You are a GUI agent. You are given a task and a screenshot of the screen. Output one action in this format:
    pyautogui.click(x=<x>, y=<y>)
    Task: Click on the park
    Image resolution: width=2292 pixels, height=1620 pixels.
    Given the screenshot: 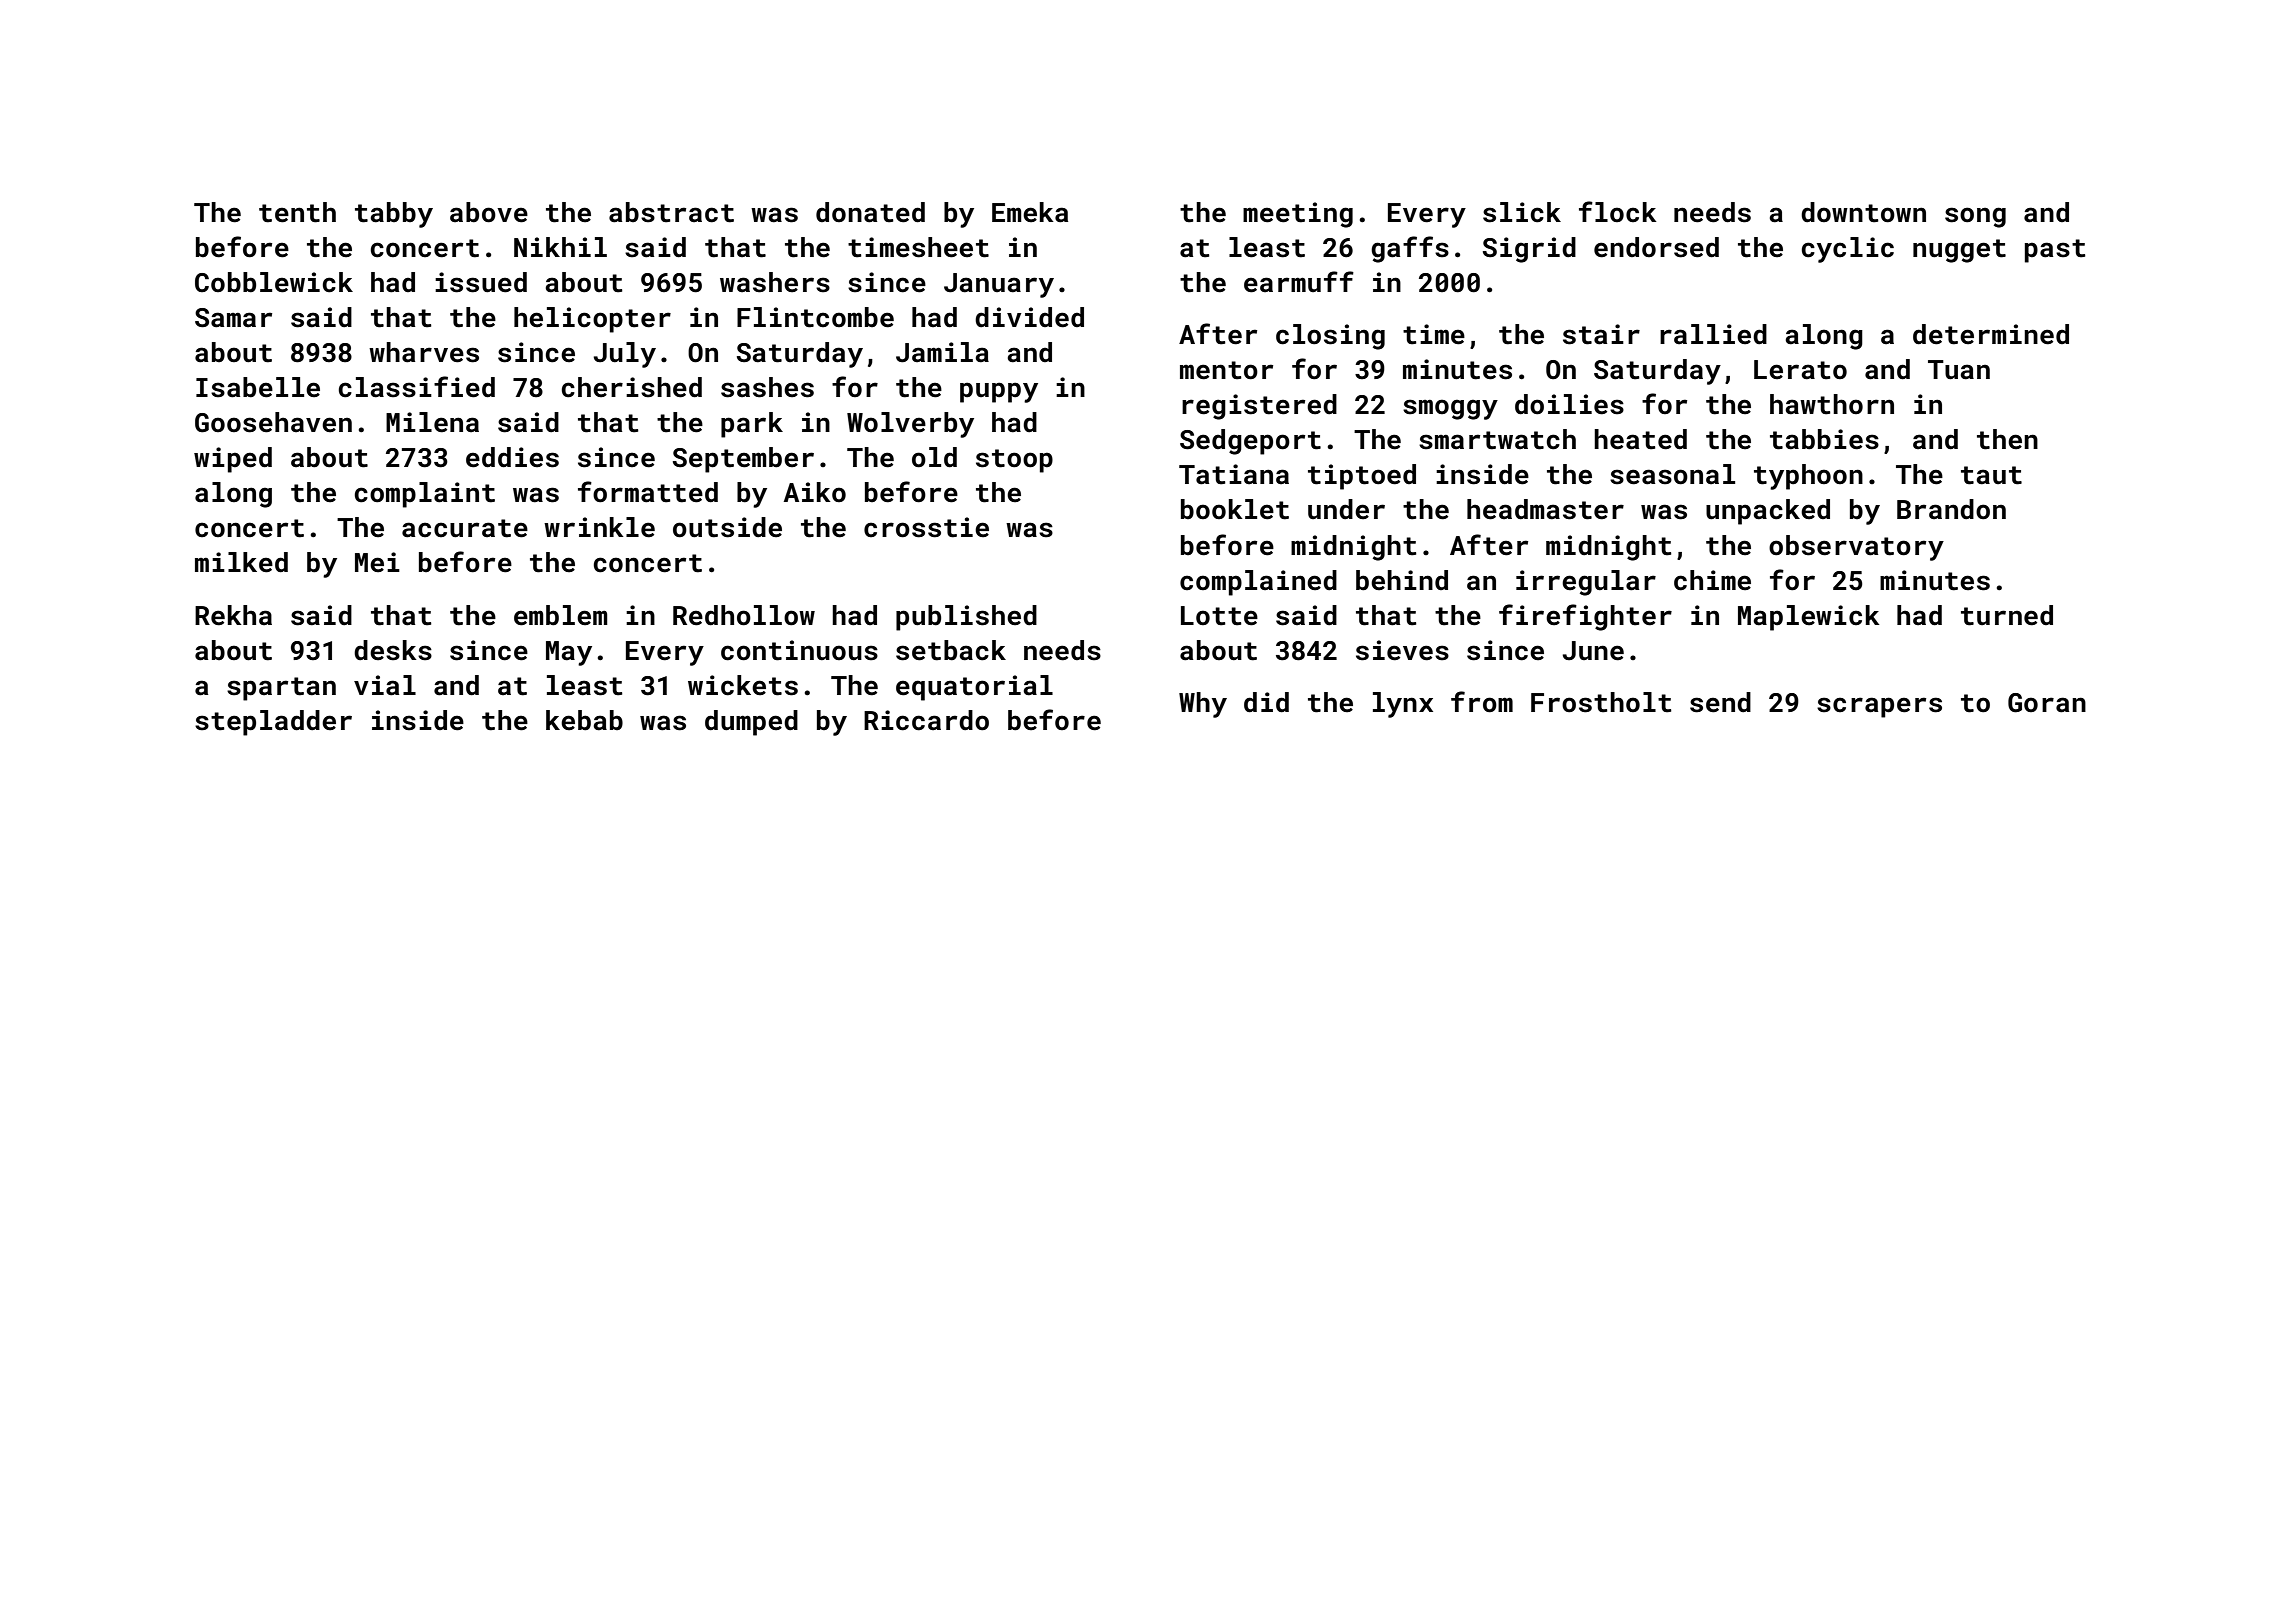 What is the action you would take?
    pyautogui.click(x=752, y=425)
